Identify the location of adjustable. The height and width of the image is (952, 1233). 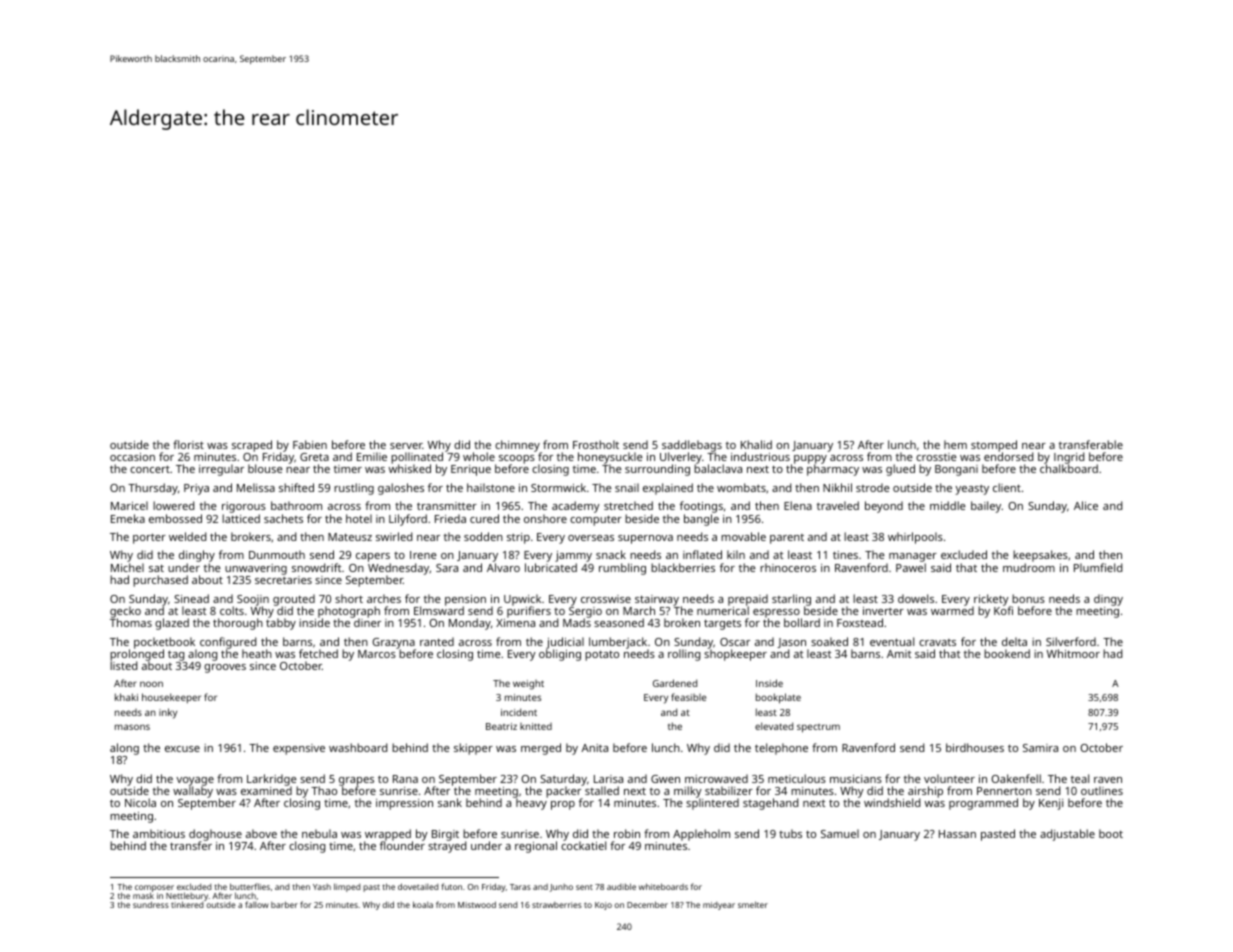
(1067, 835).
